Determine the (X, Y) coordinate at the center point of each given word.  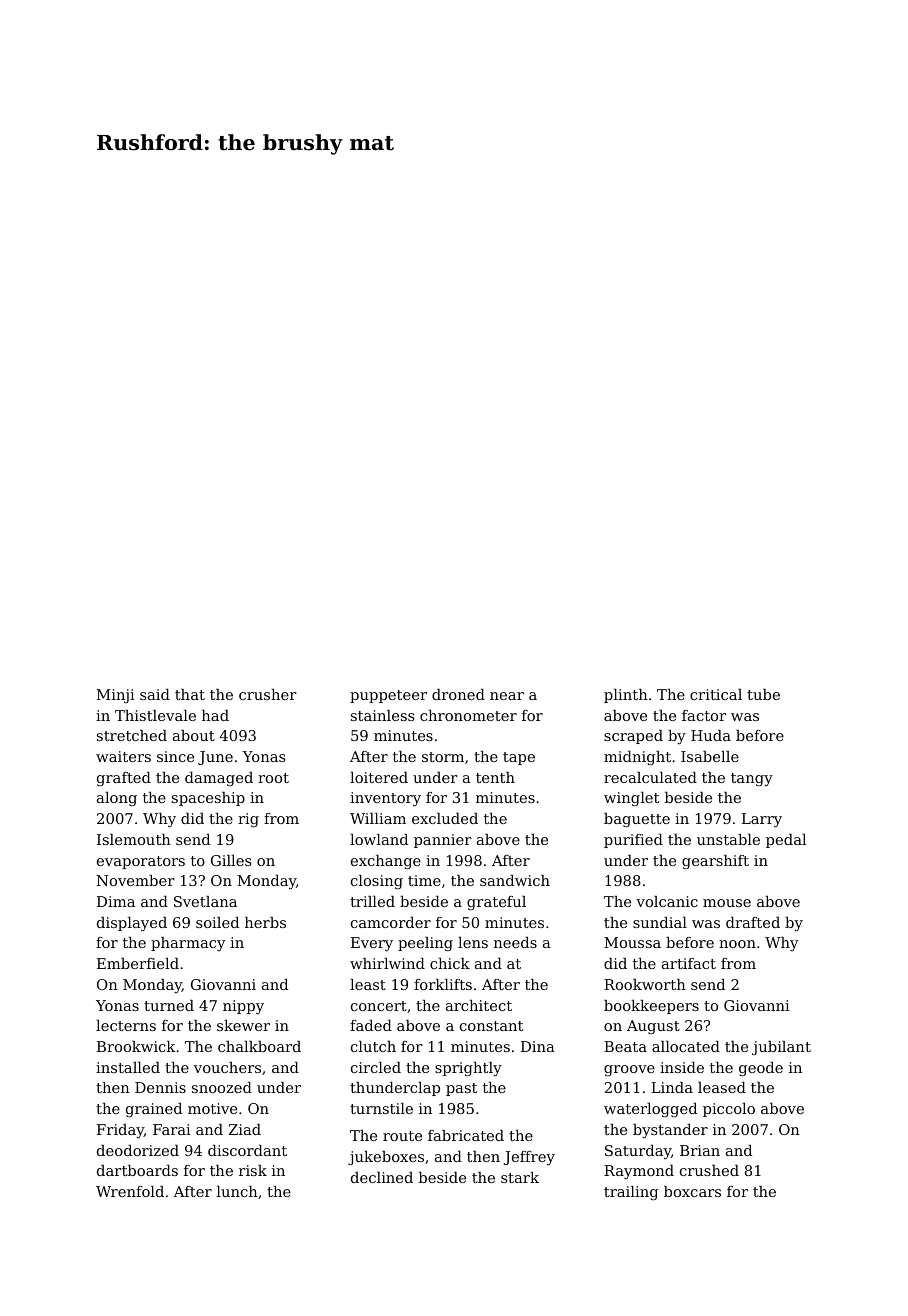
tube (763, 694)
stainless (383, 715)
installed (128, 1067)
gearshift (715, 862)
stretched (132, 735)
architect (479, 1005)
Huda (711, 735)
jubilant (781, 1048)
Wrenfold (130, 1191)
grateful (496, 903)
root (273, 778)
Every (372, 944)
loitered (379, 777)
